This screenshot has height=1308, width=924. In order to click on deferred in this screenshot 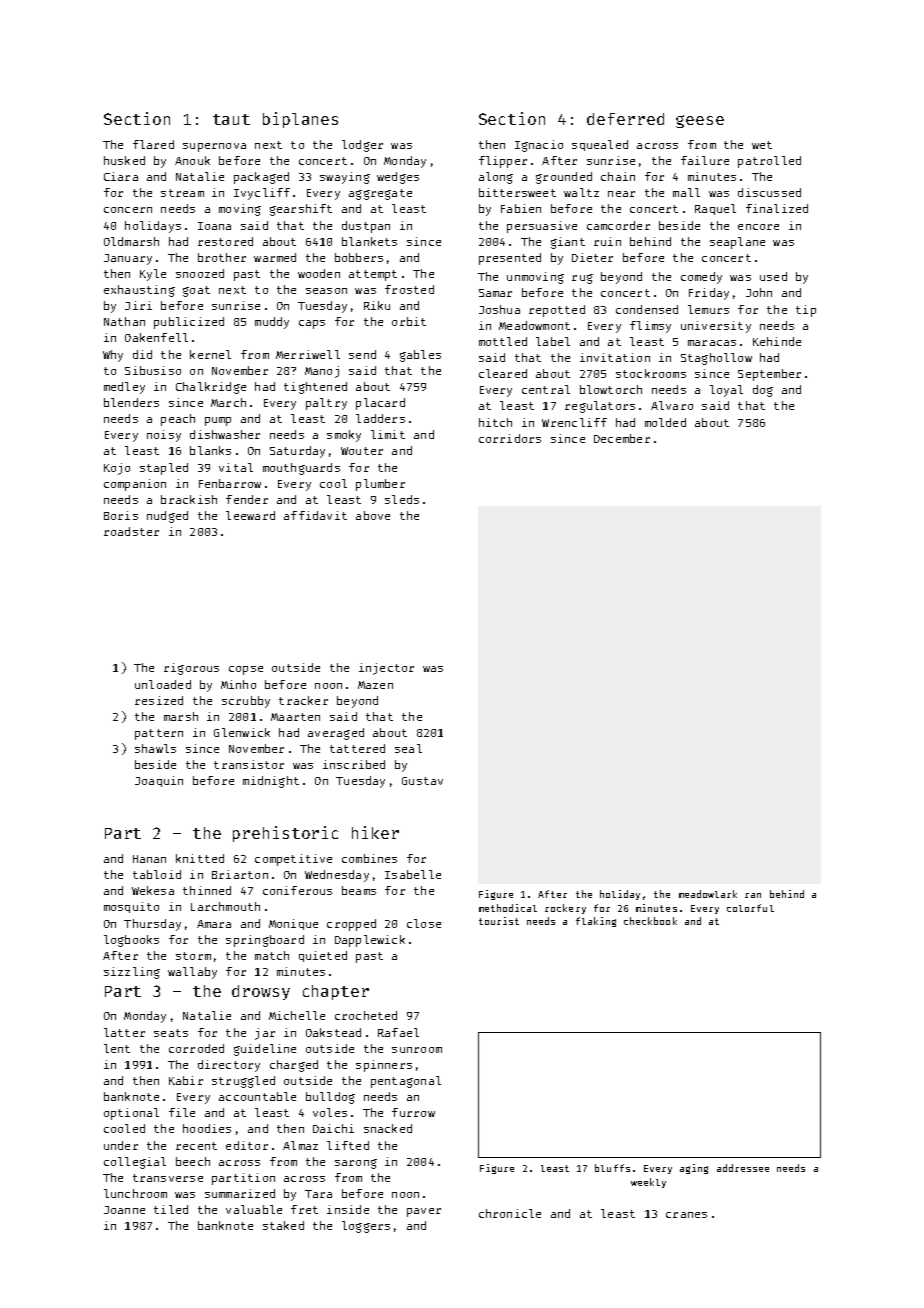, I will do `click(625, 119)`.
